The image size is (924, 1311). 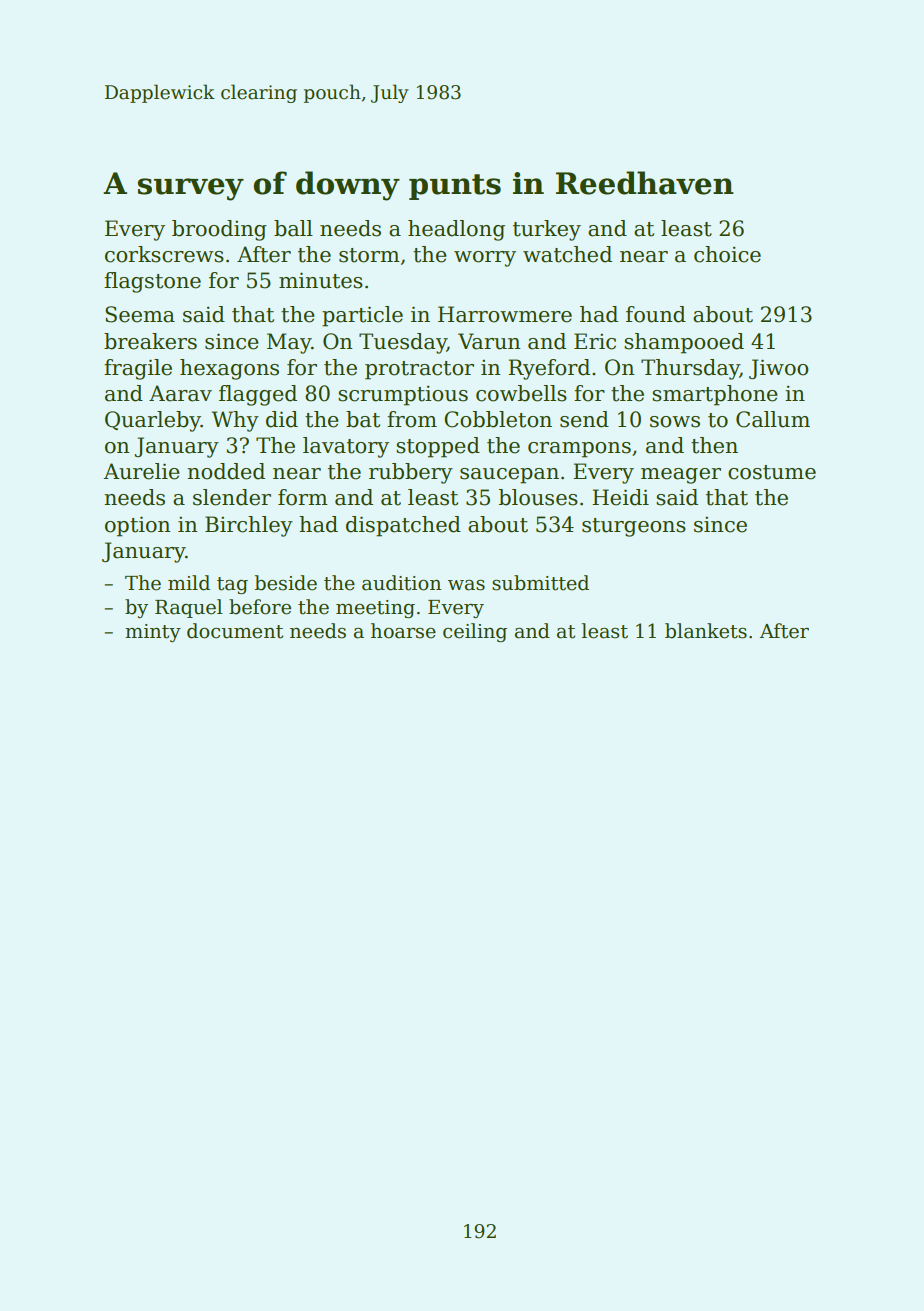 What do you see at coordinates (475, 632) in the screenshot?
I see `ceiling` at bounding box center [475, 632].
